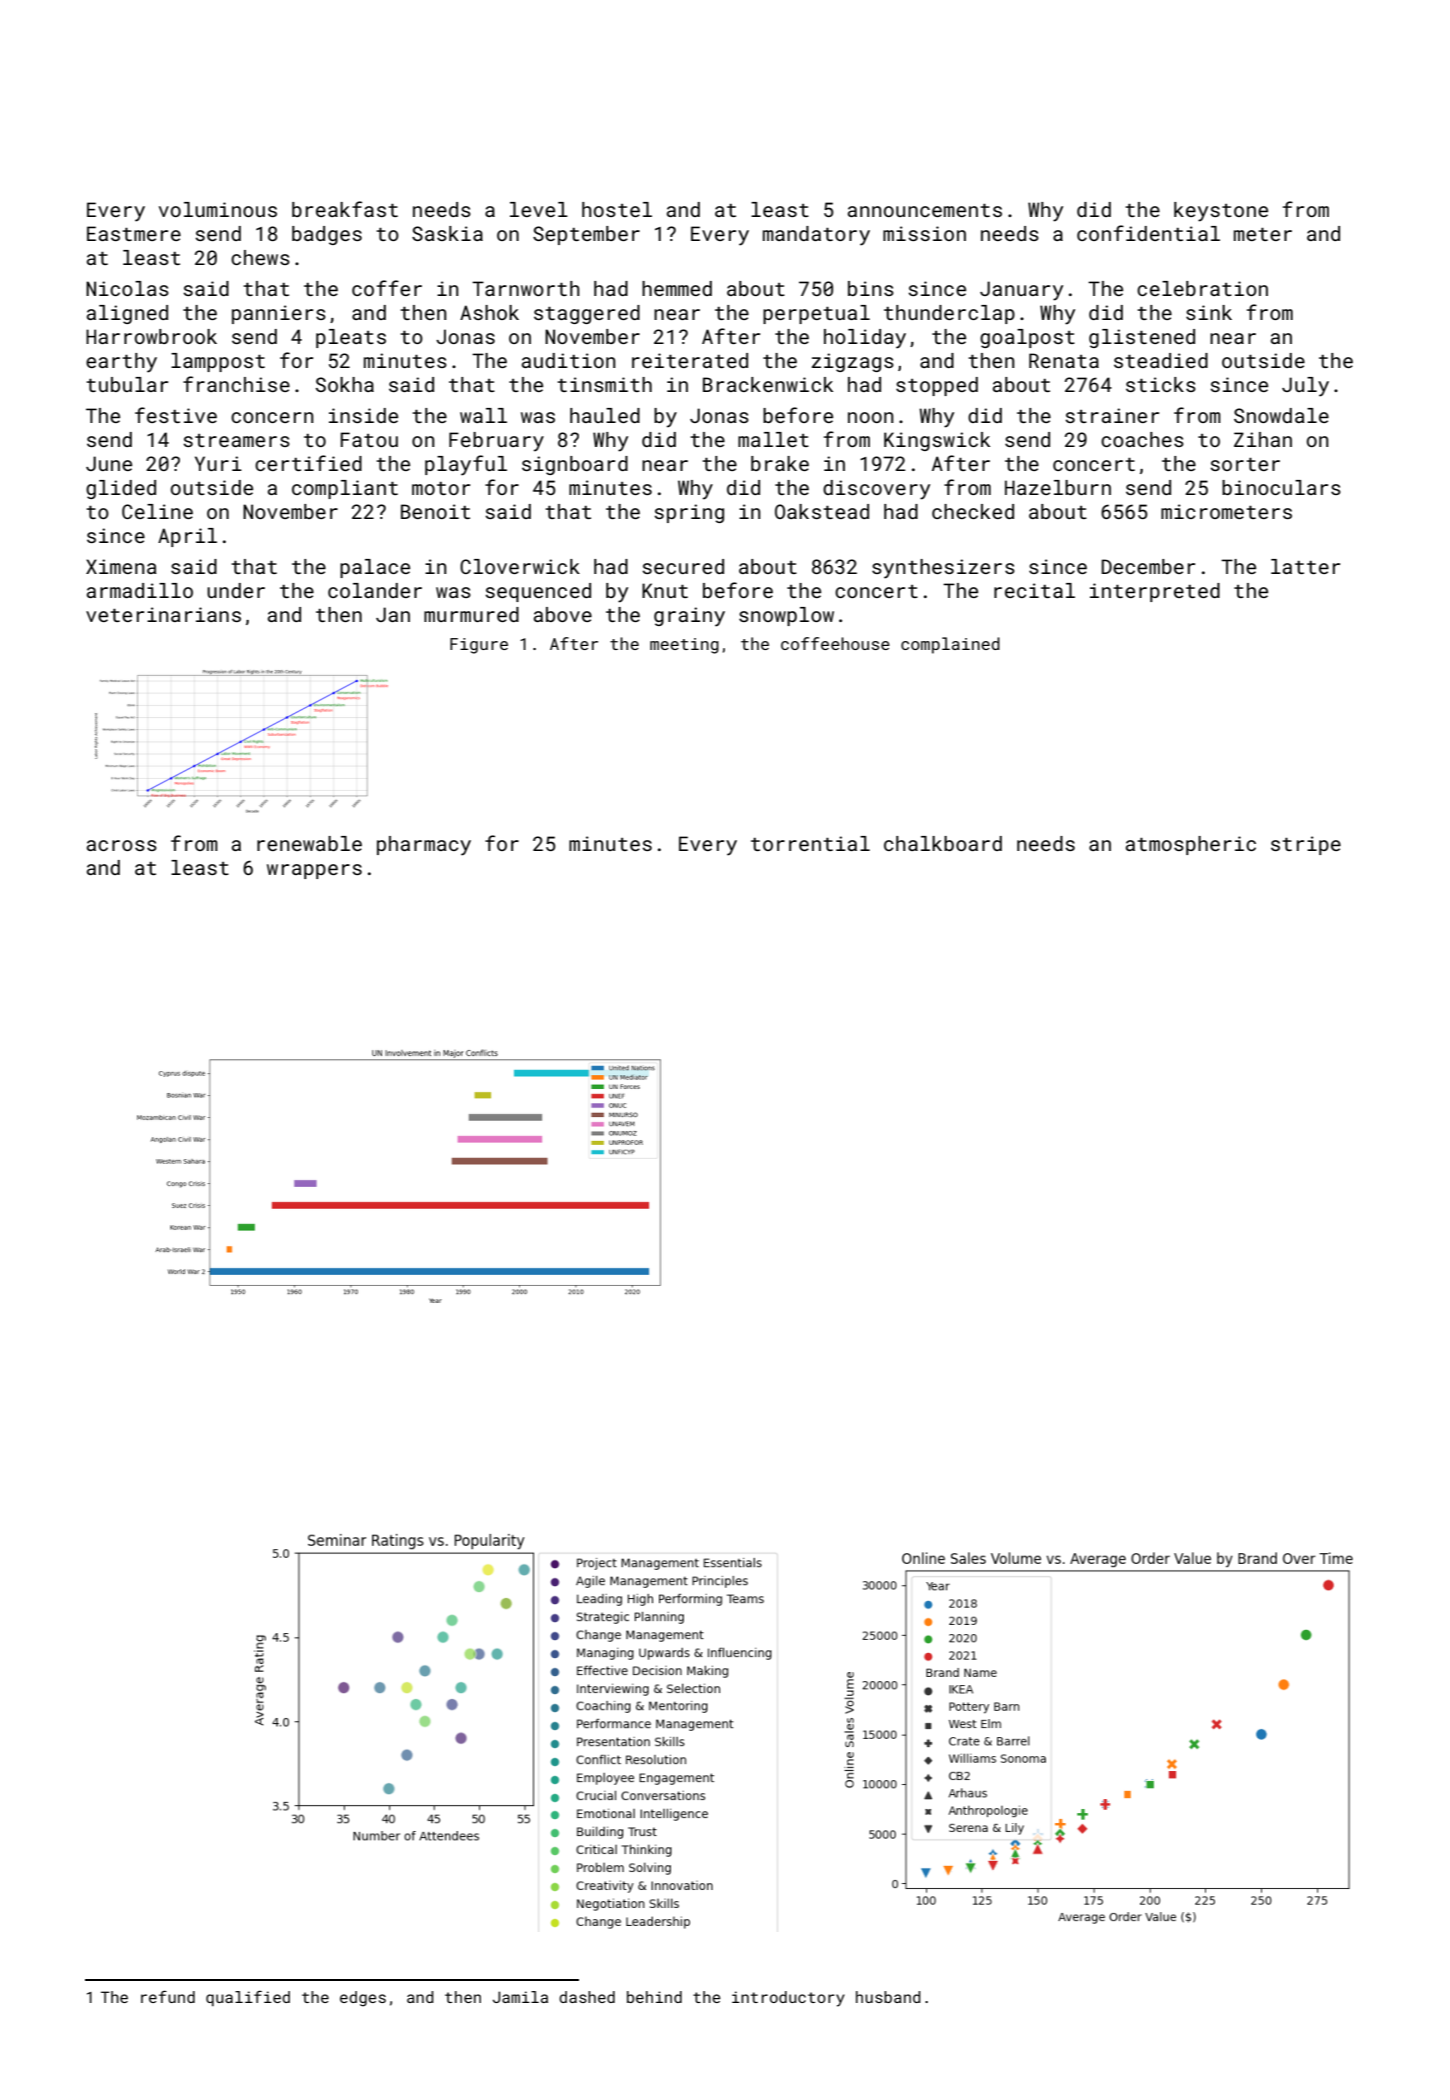 The image size is (1450, 2100). I want to click on refund, so click(168, 1996).
